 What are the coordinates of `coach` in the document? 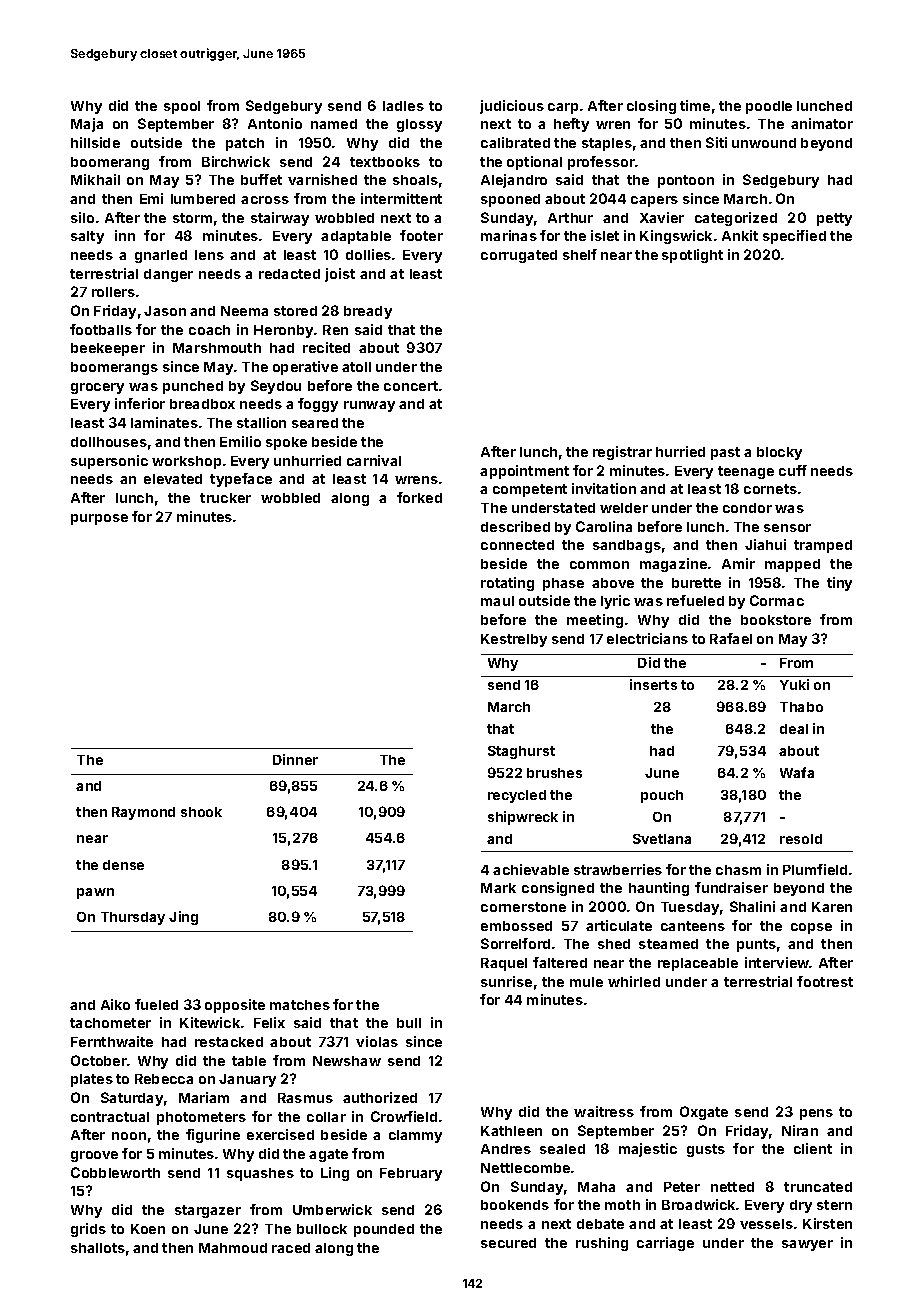 It's located at (209, 330).
